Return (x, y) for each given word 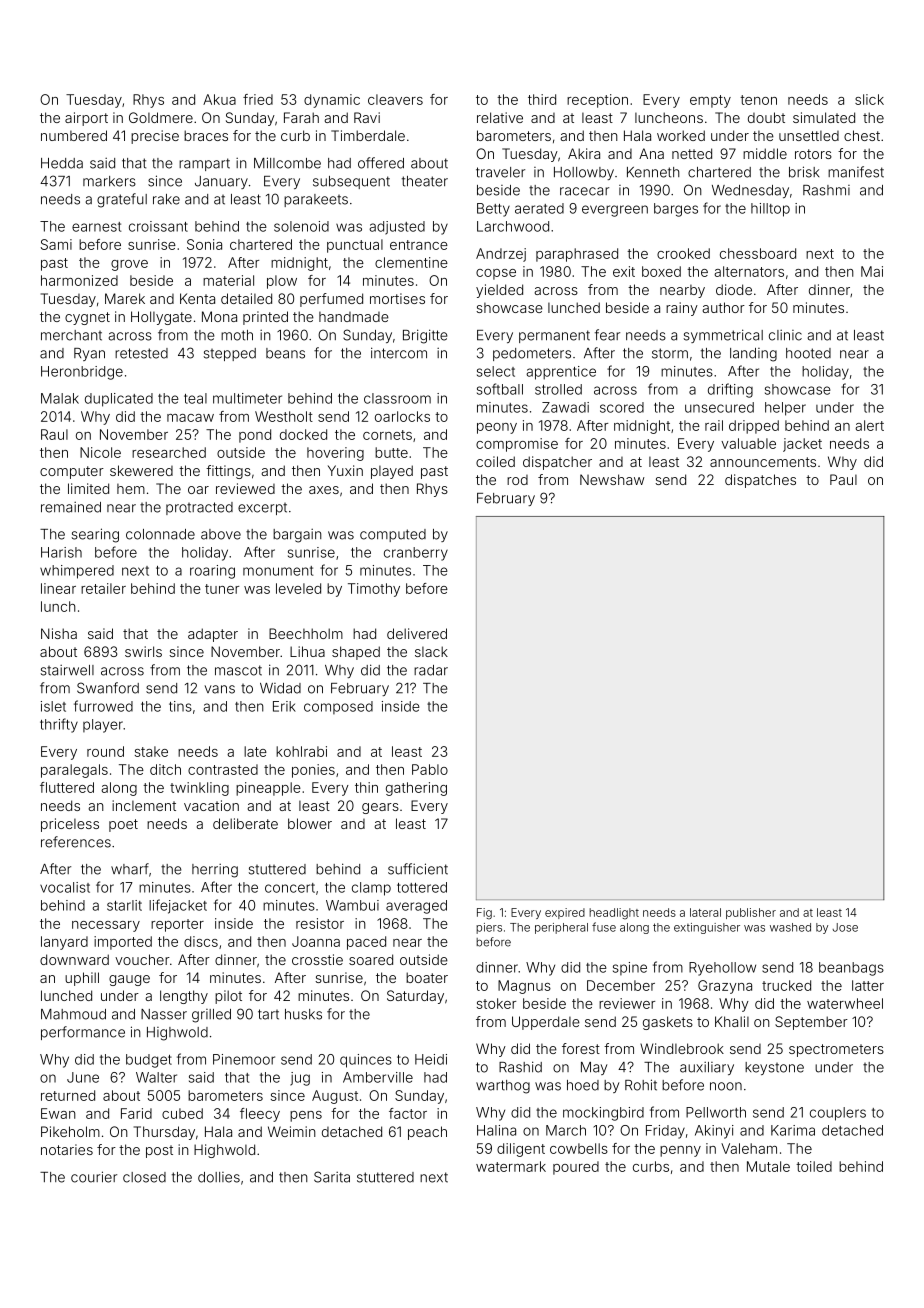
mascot (238, 670)
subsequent (351, 182)
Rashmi (826, 190)
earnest (96, 227)
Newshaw (612, 479)
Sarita (332, 1177)
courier (94, 1177)
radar (431, 670)
